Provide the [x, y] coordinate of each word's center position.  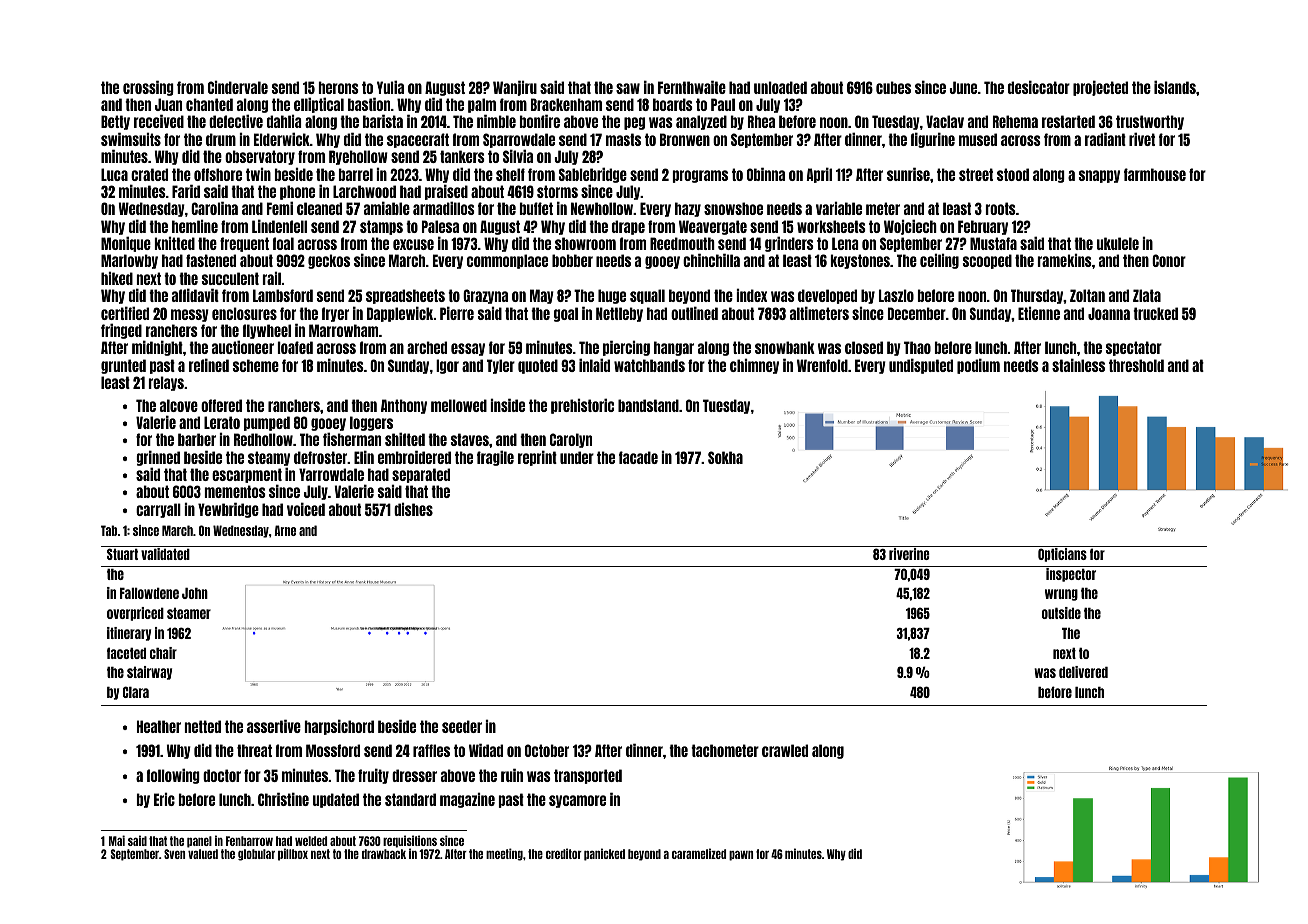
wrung [1061, 595]
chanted [209, 104]
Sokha [725, 457]
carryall [158, 510]
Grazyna [485, 296]
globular [256, 855]
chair [163, 653]
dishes [413, 509]
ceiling [939, 261]
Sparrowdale [519, 140]
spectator [1134, 348]
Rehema [1015, 121]
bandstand [648, 405]
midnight [157, 348]
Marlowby [129, 261]
